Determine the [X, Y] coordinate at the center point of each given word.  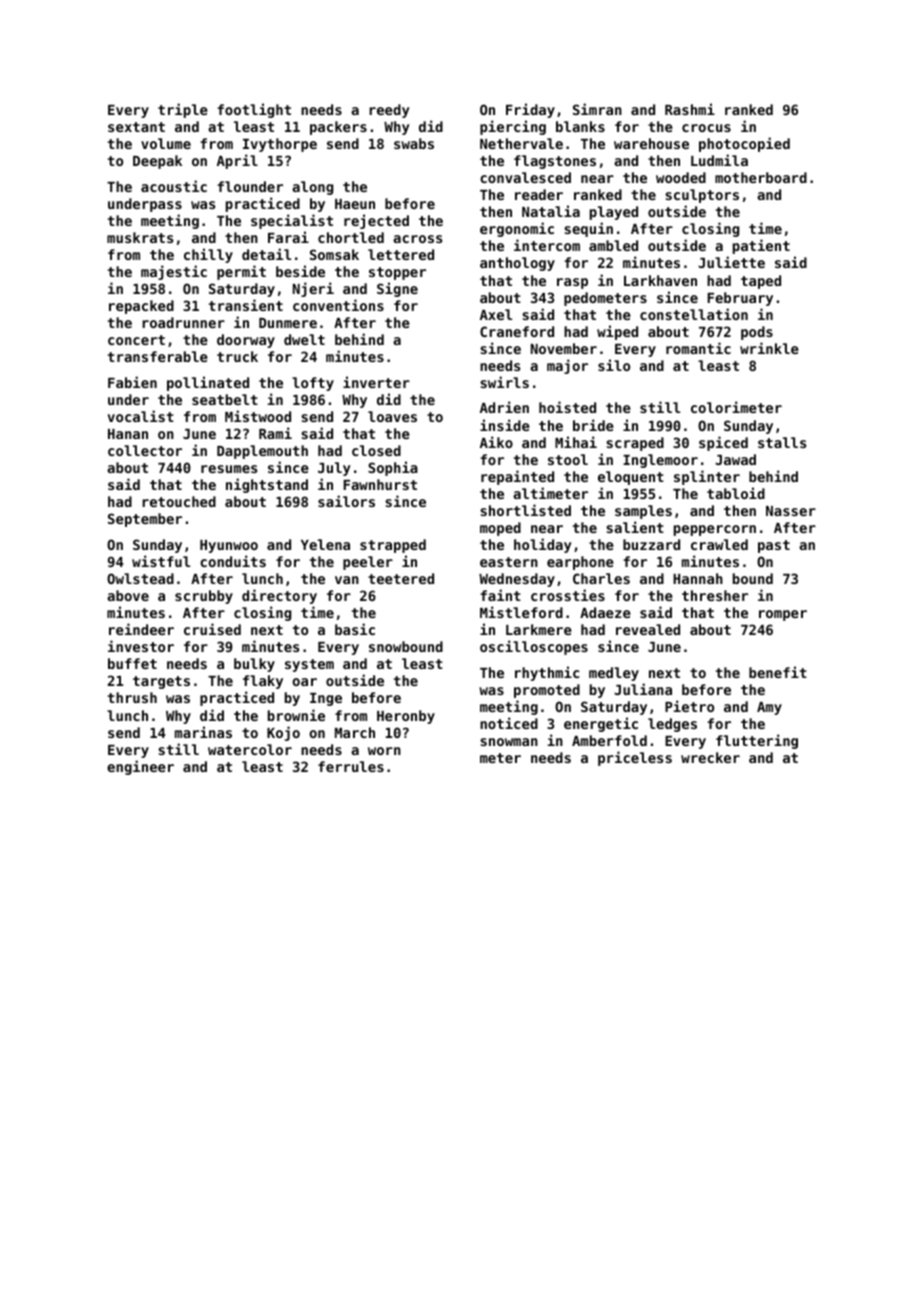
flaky [263, 682]
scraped [635, 444]
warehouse [651, 143]
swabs [414, 143]
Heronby [406, 717]
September [145, 520]
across [417, 239]
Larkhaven [660, 280]
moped [500, 529]
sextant [136, 127]
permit [241, 272]
